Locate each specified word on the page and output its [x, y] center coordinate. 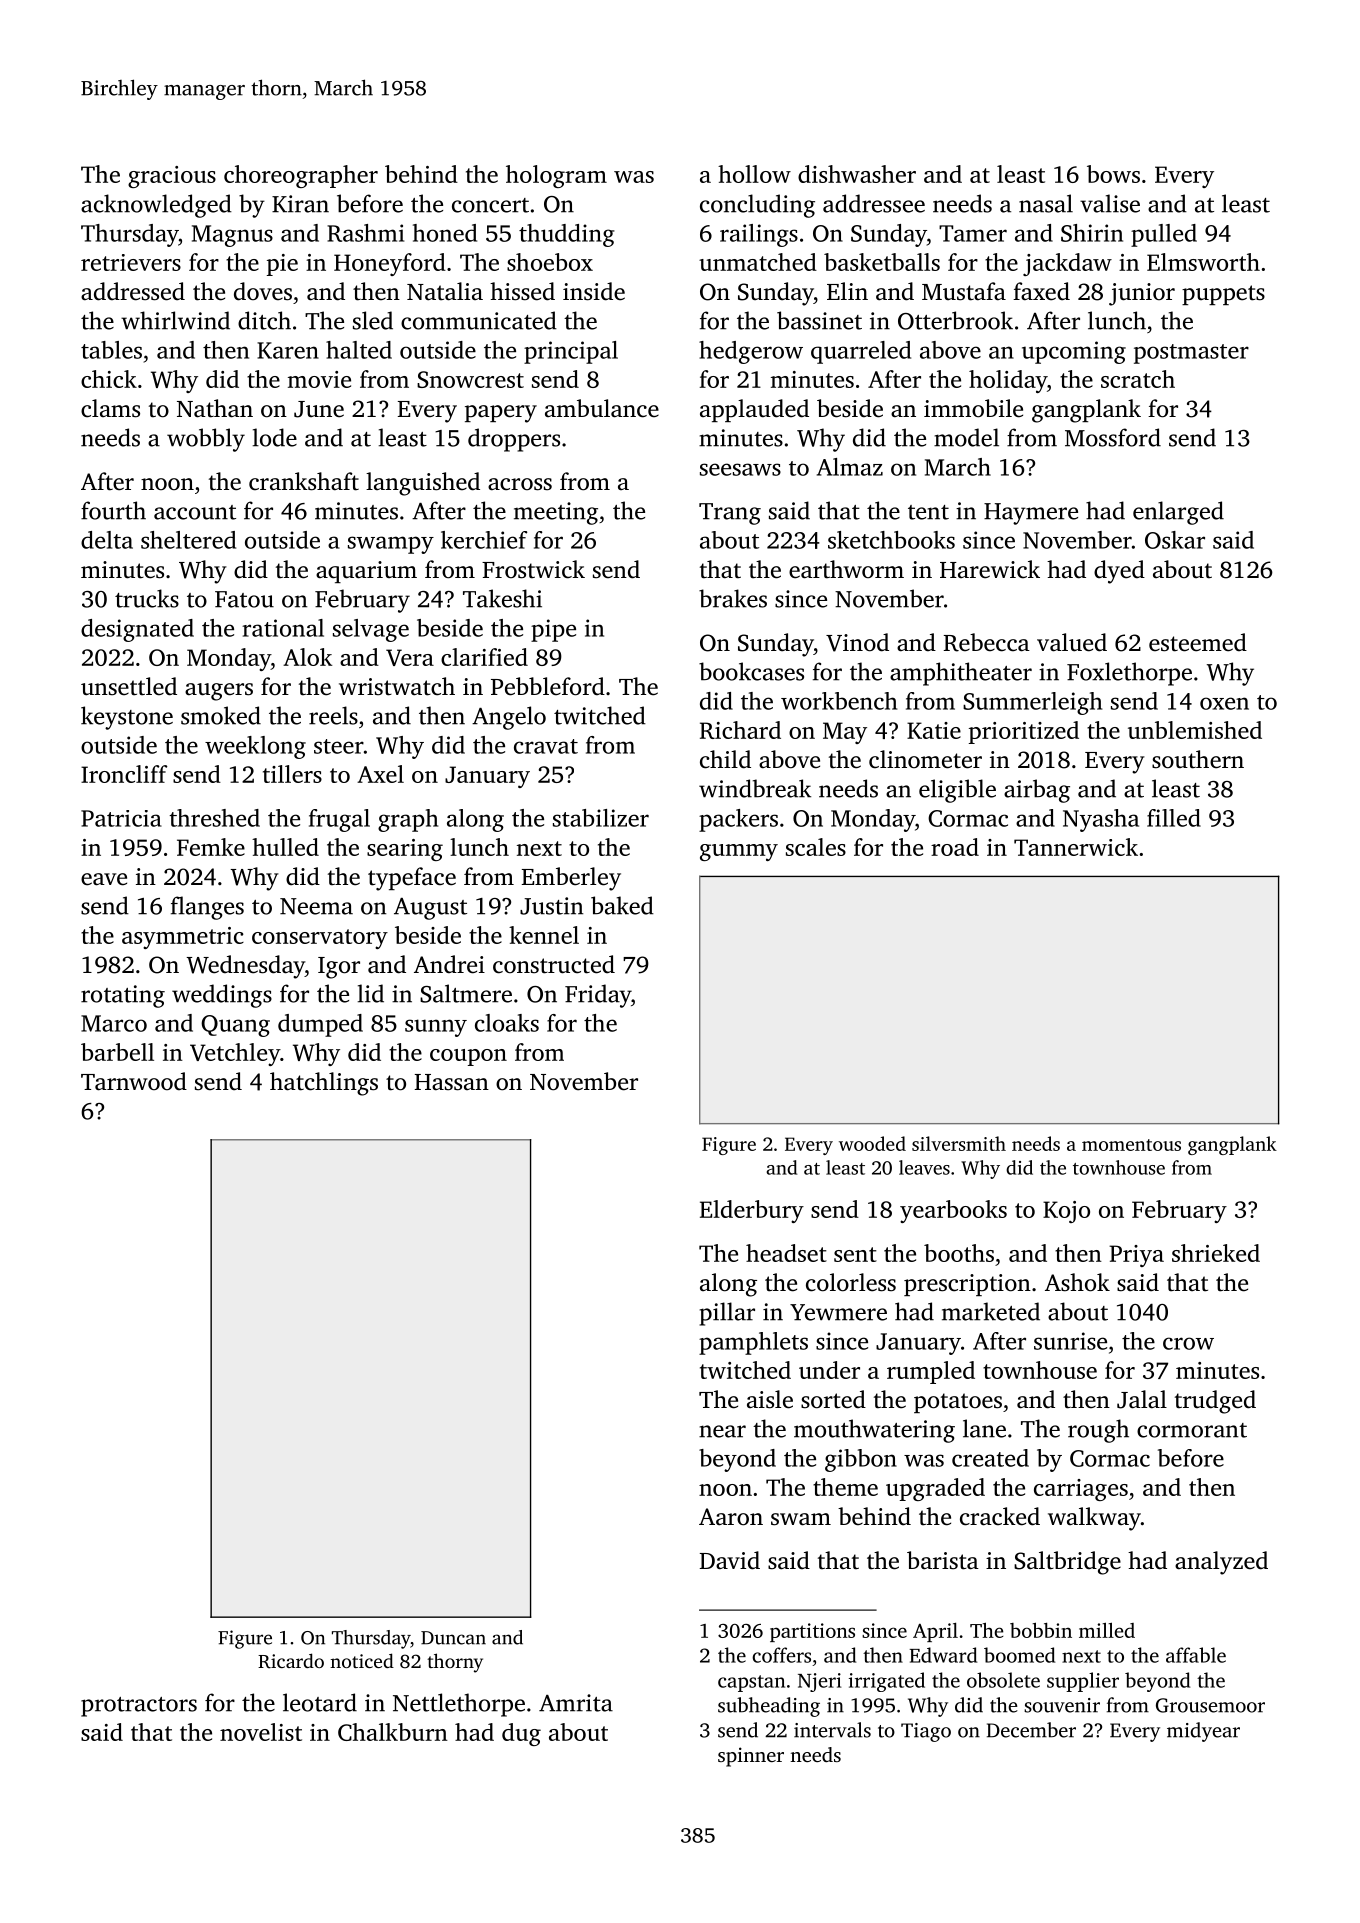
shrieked [1216, 1253]
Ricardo [291, 1661]
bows [1113, 174]
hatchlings [324, 1084]
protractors [139, 1707]
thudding [567, 235]
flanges [207, 908]
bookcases [751, 671]
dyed [1119, 572]
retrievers [131, 262]
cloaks [507, 1023]
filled [1174, 818]
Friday [598, 996]
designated [137, 630]
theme [845, 1487]
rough [1098, 1431]
